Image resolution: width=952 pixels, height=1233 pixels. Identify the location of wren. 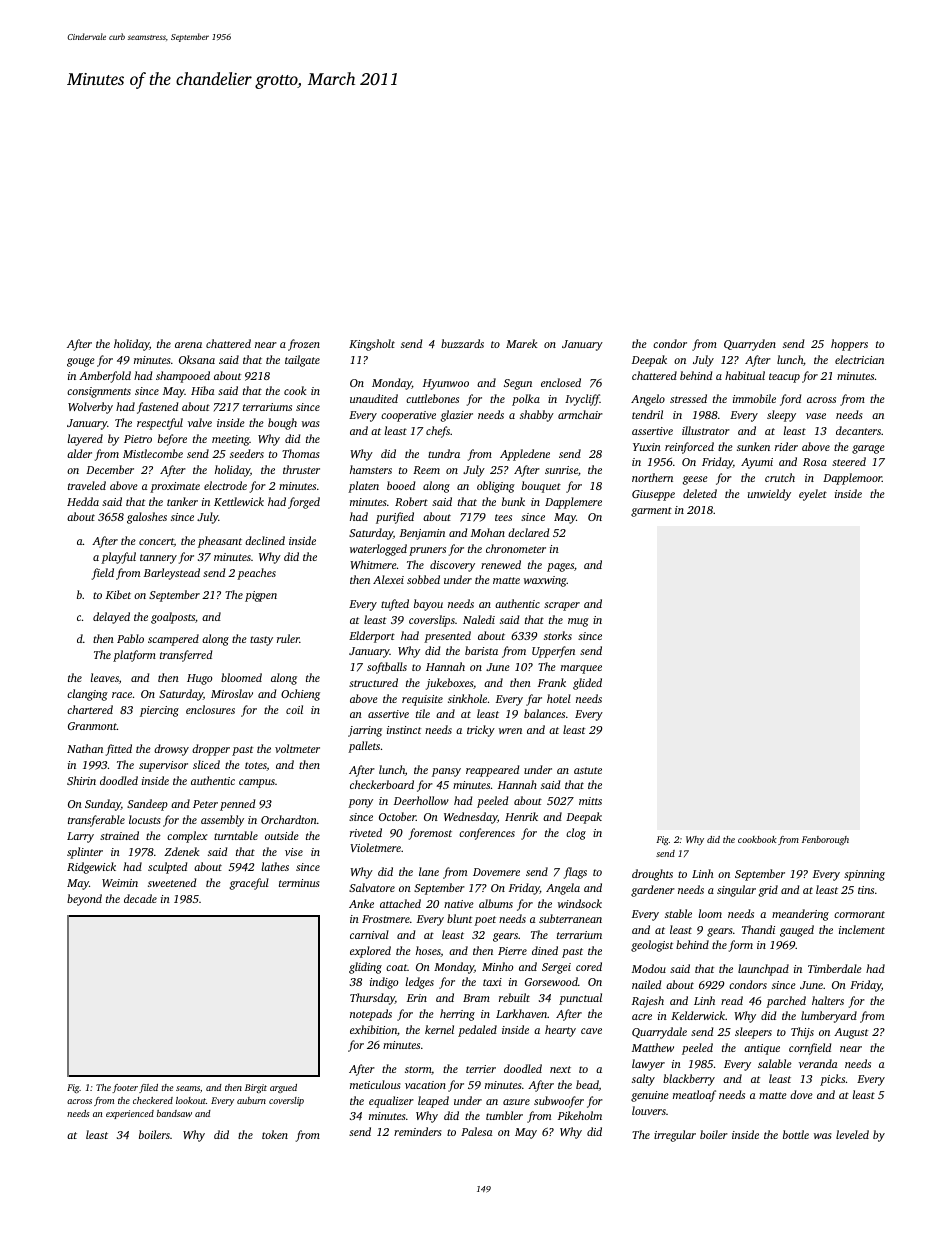
(510, 731).
